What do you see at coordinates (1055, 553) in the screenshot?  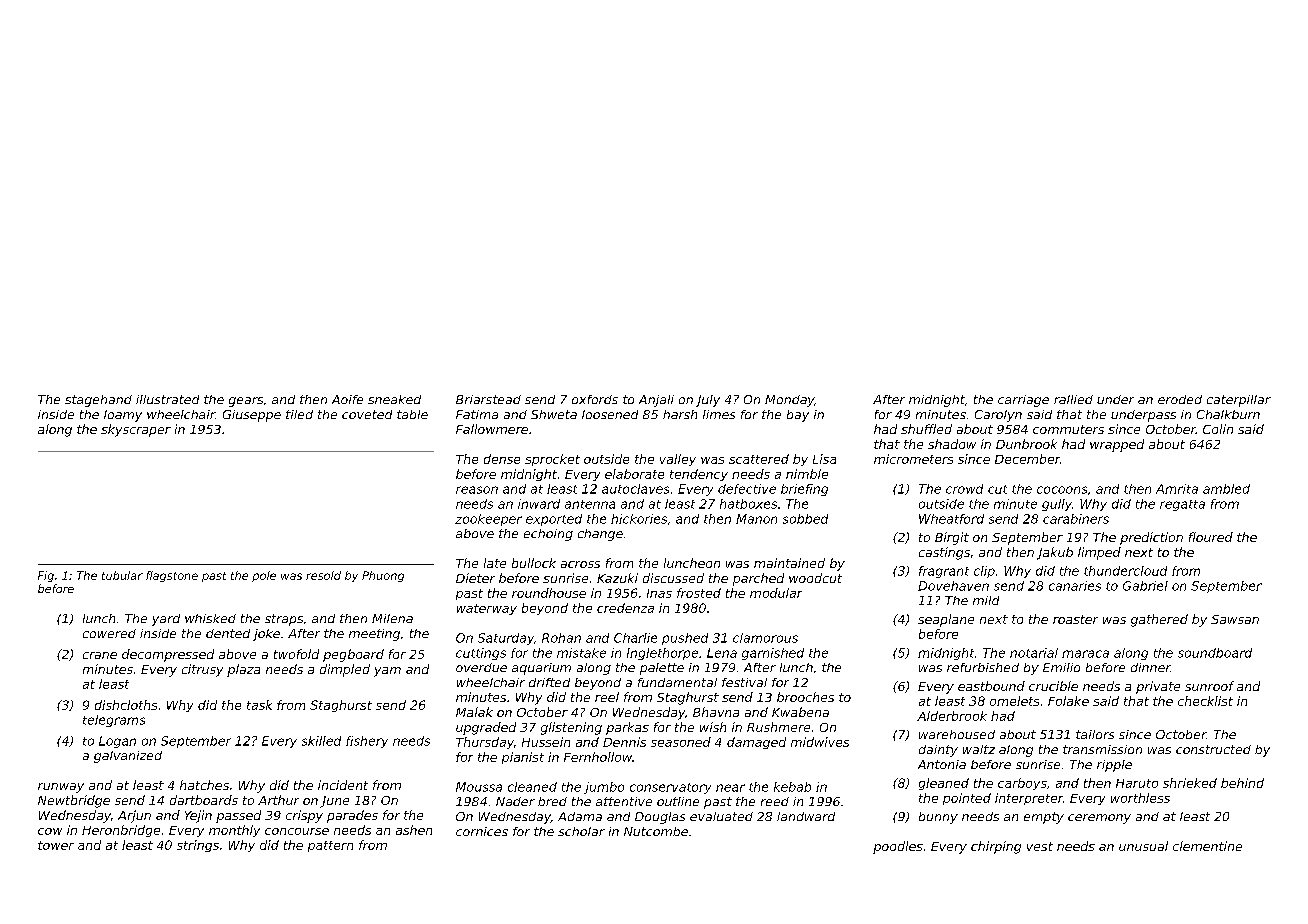 I see `Jakub` at bounding box center [1055, 553].
